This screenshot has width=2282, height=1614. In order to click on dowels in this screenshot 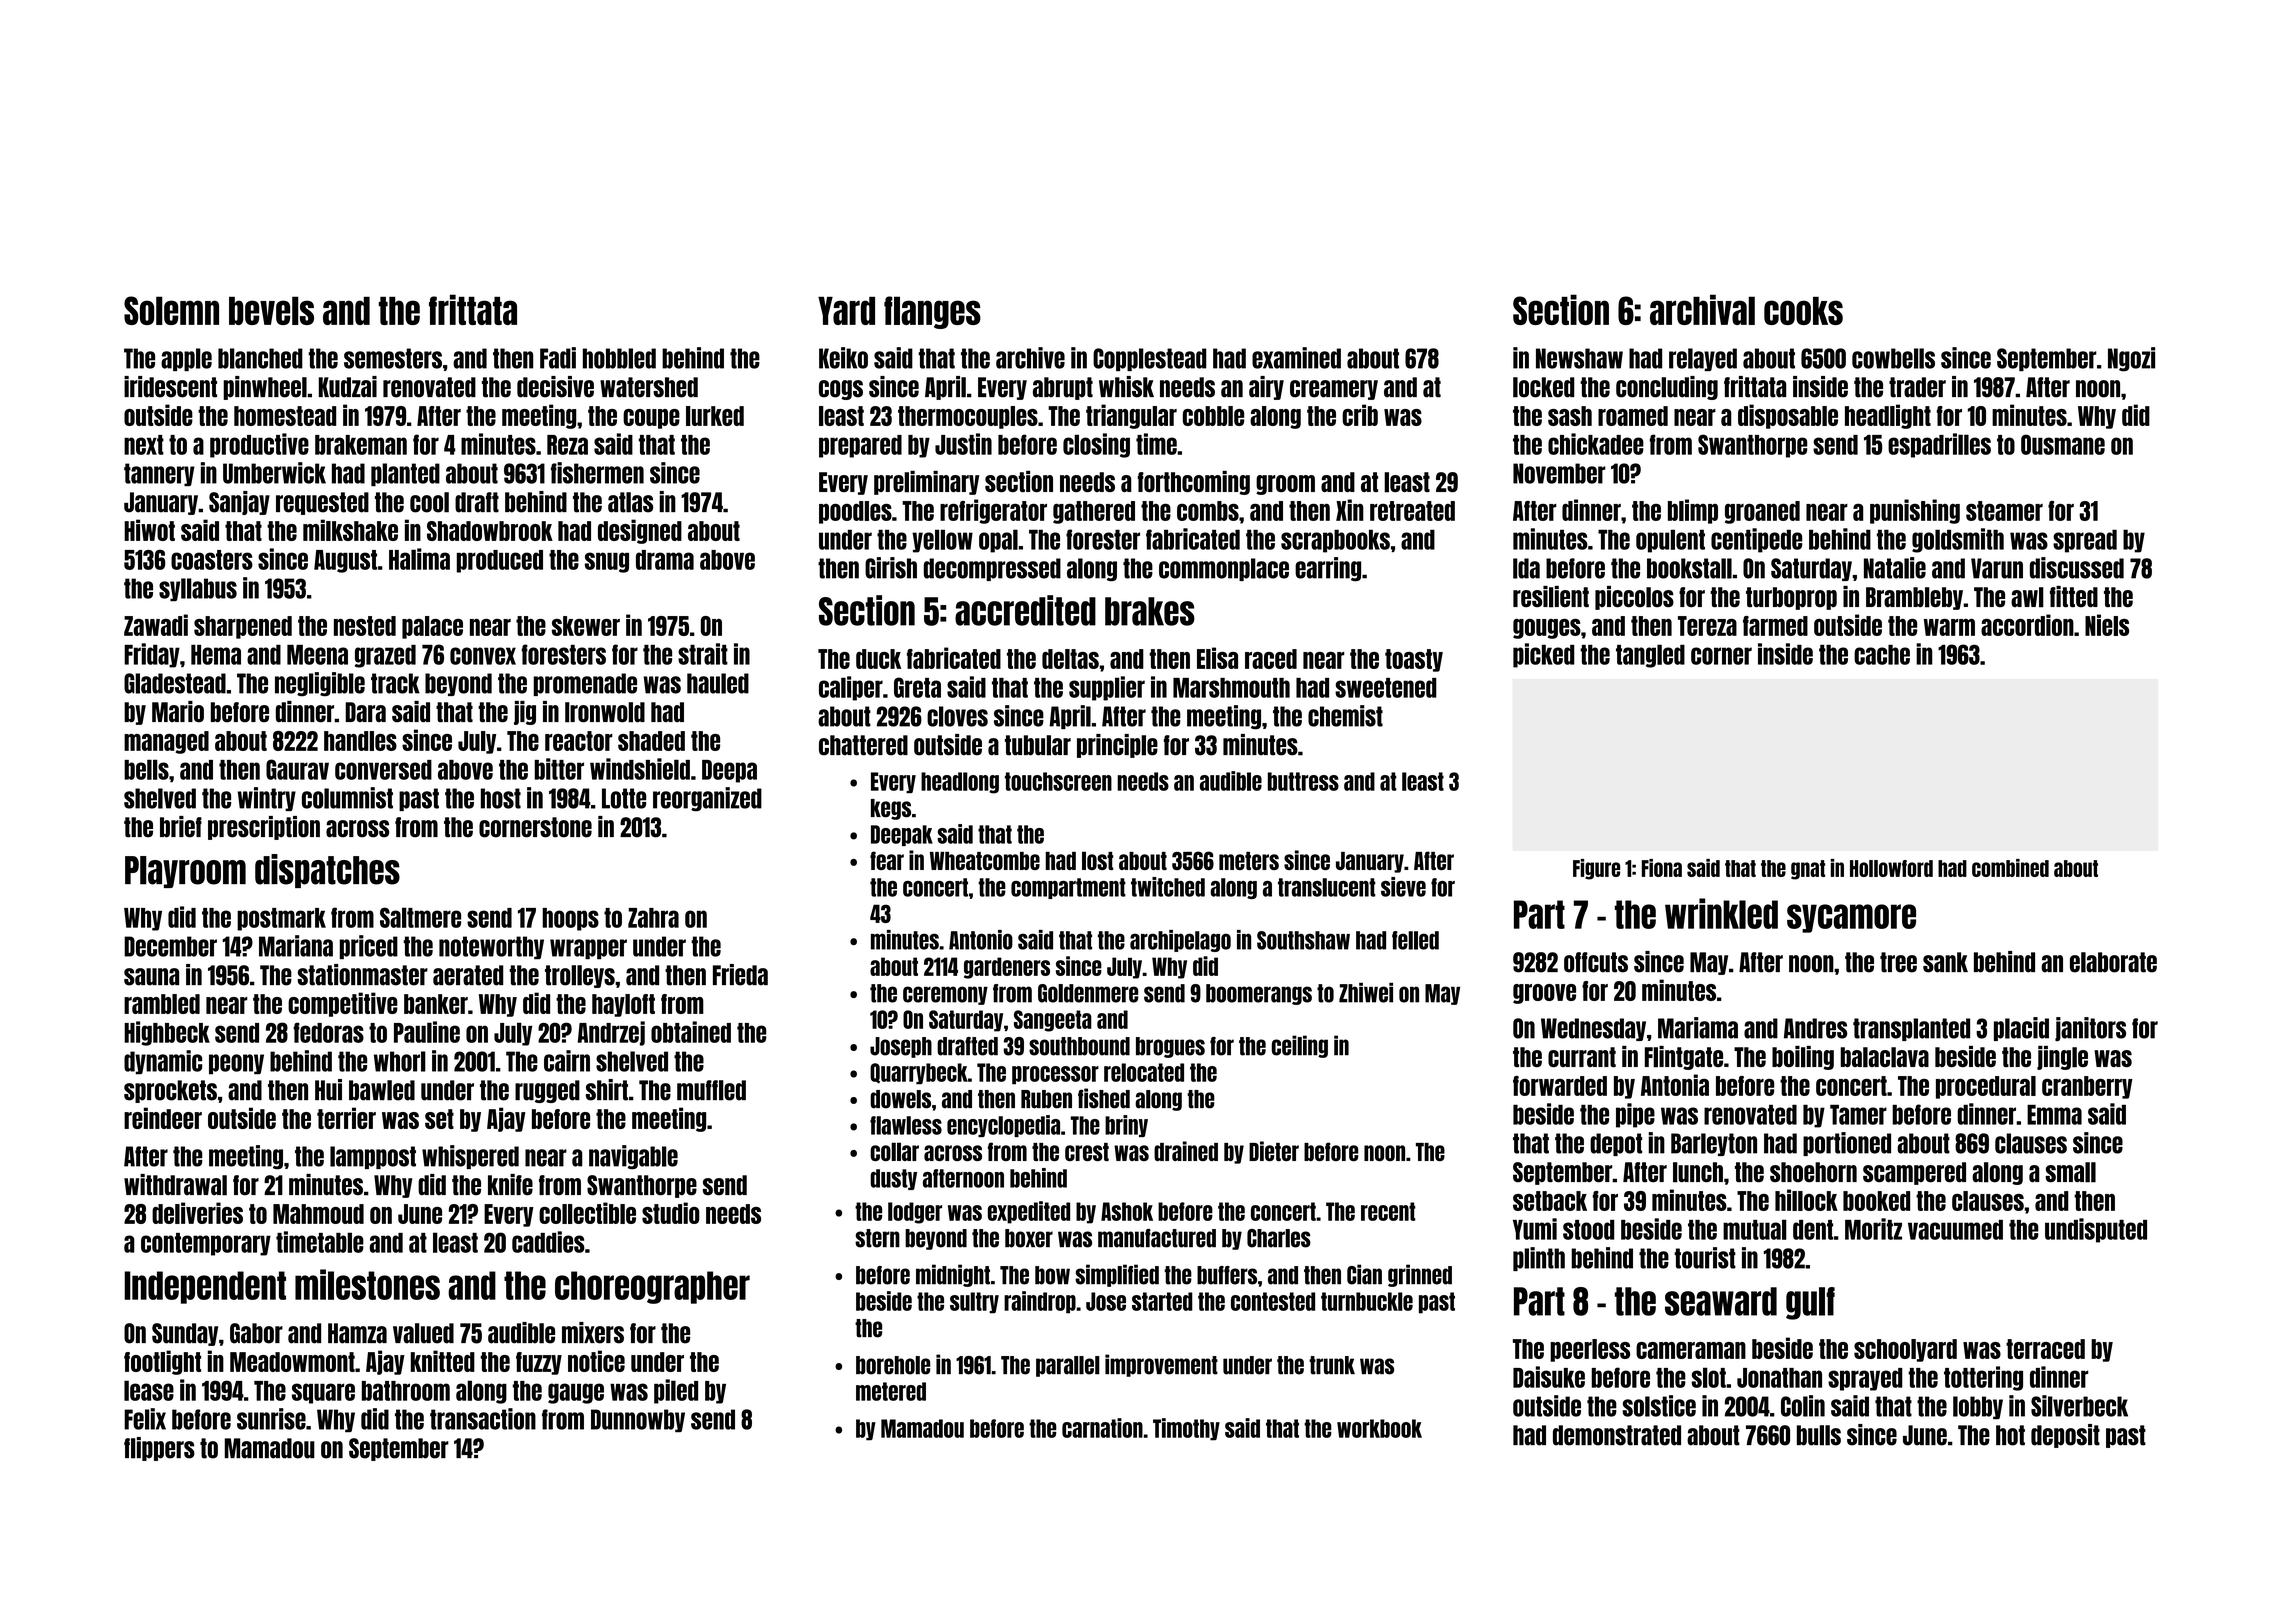, I will do `click(901, 1099)`.
